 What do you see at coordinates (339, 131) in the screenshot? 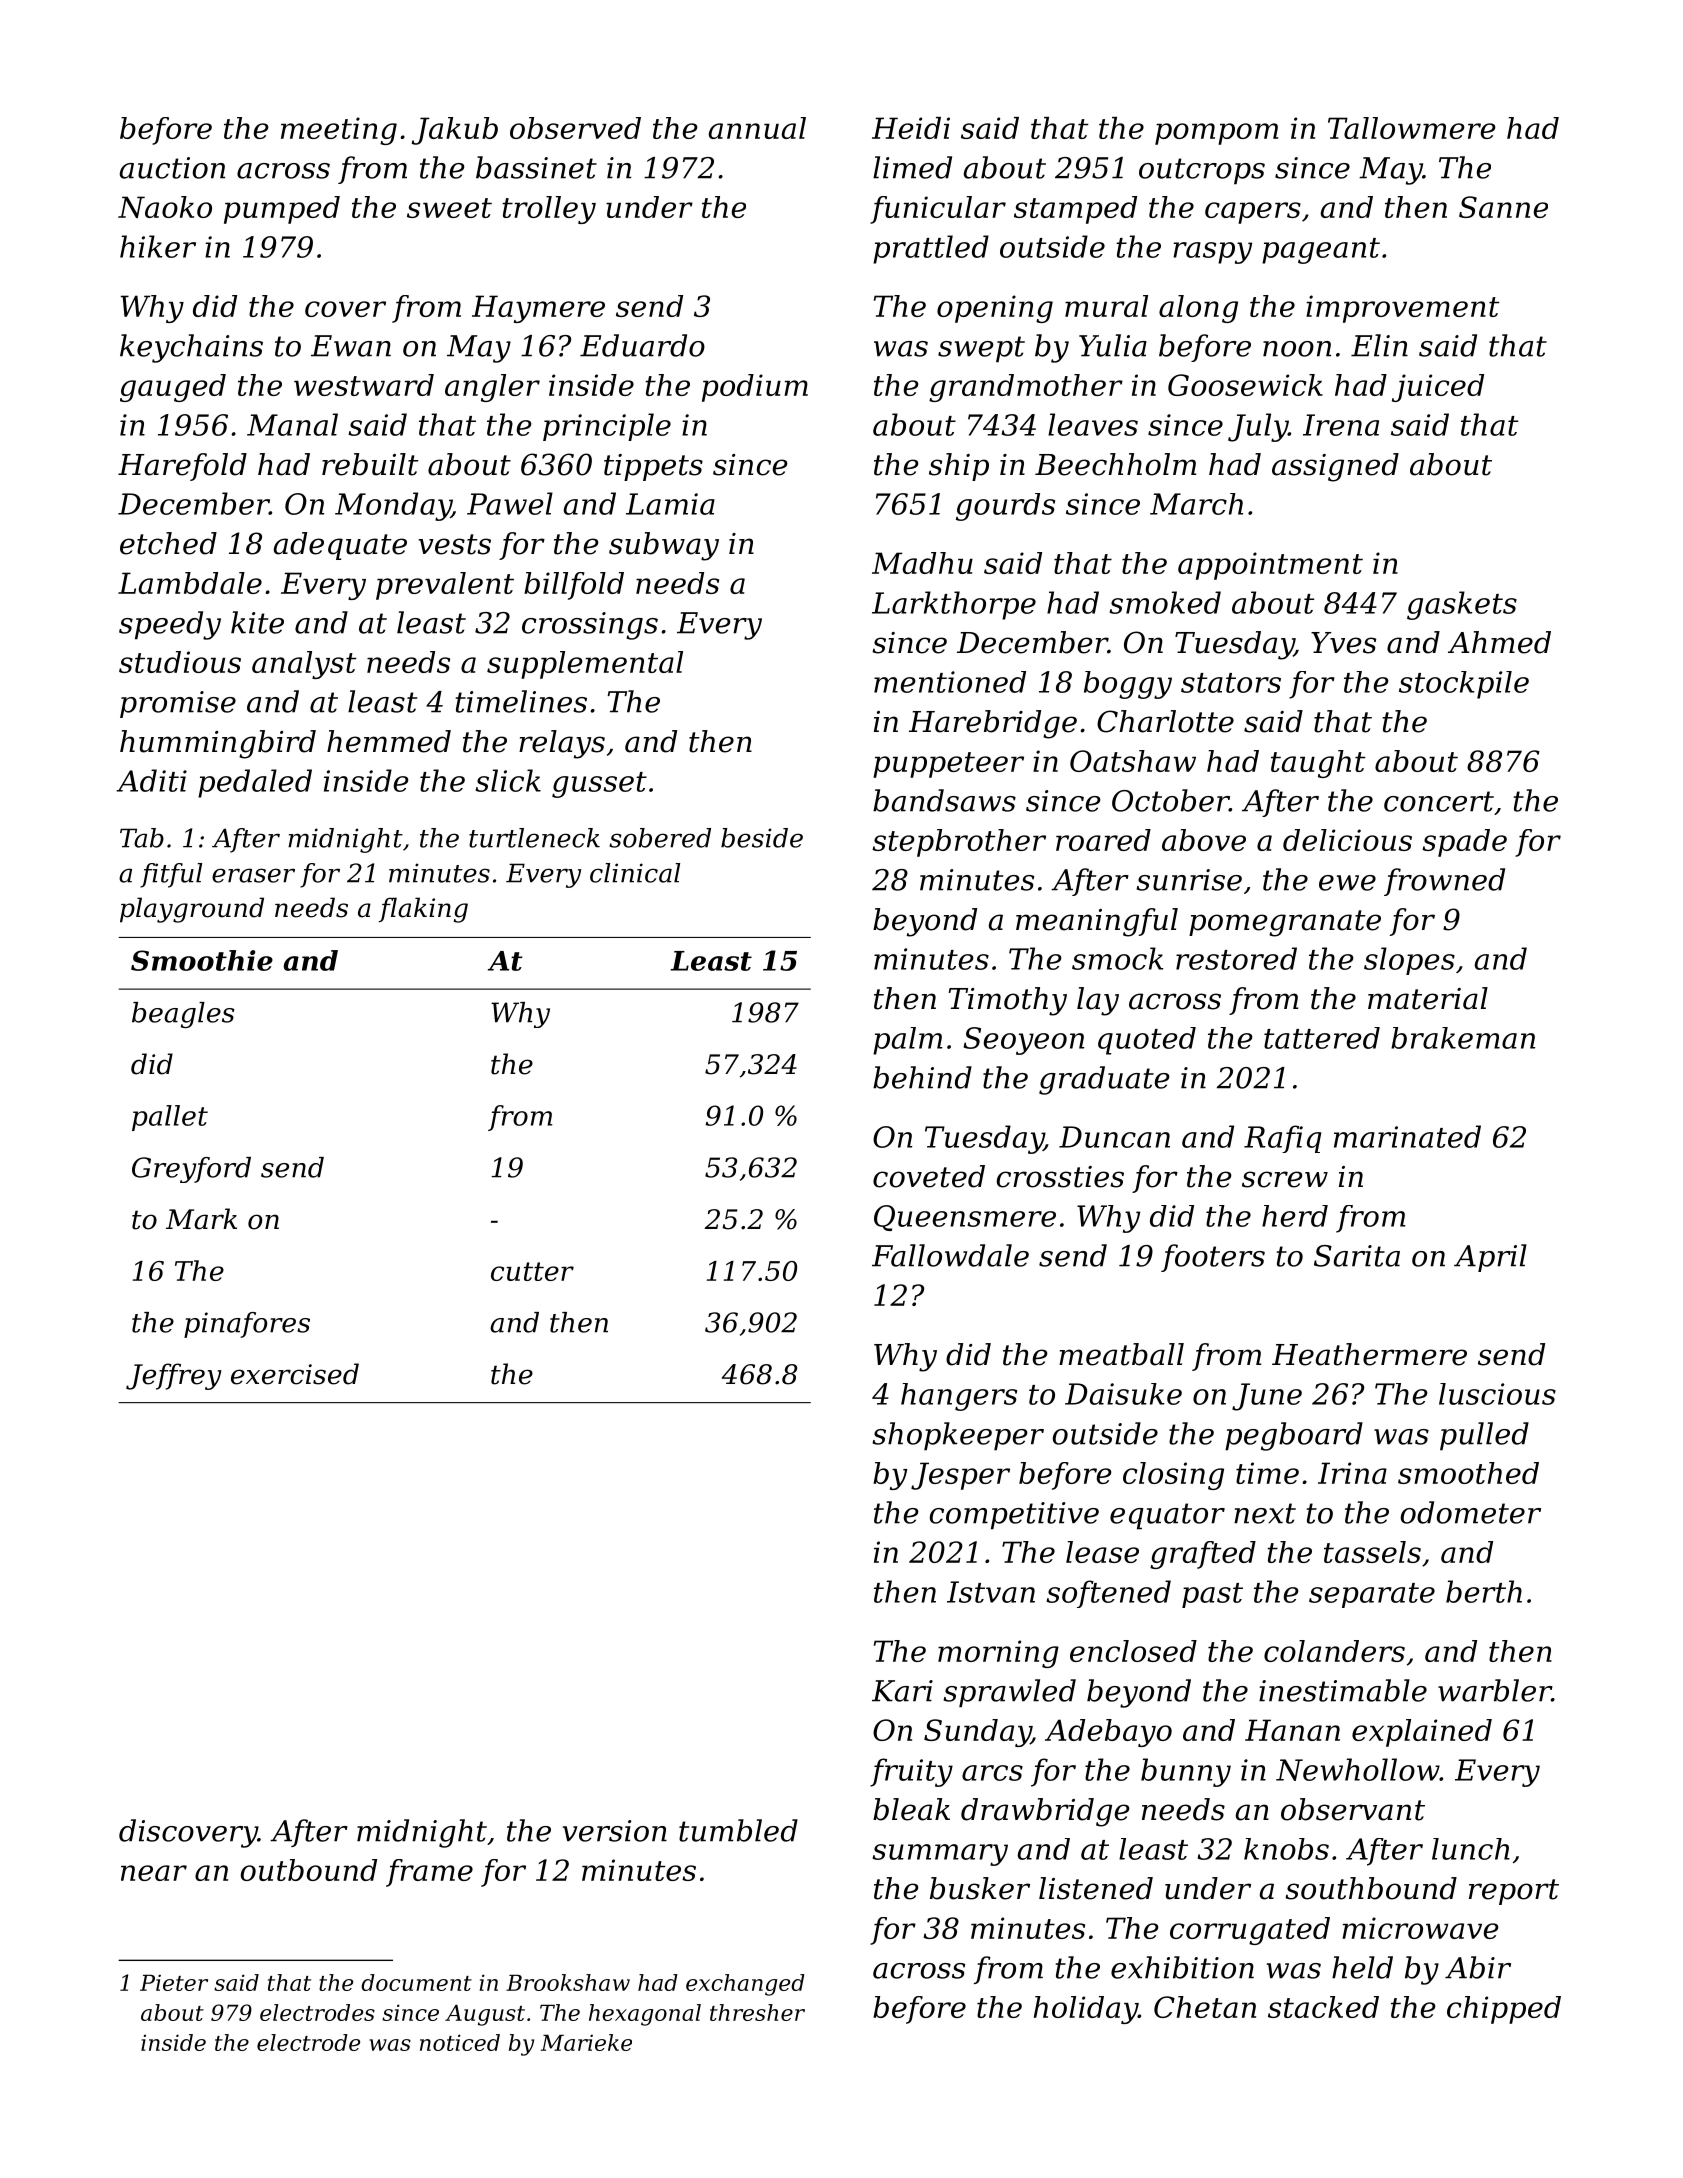
I see `meeting` at bounding box center [339, 131].
